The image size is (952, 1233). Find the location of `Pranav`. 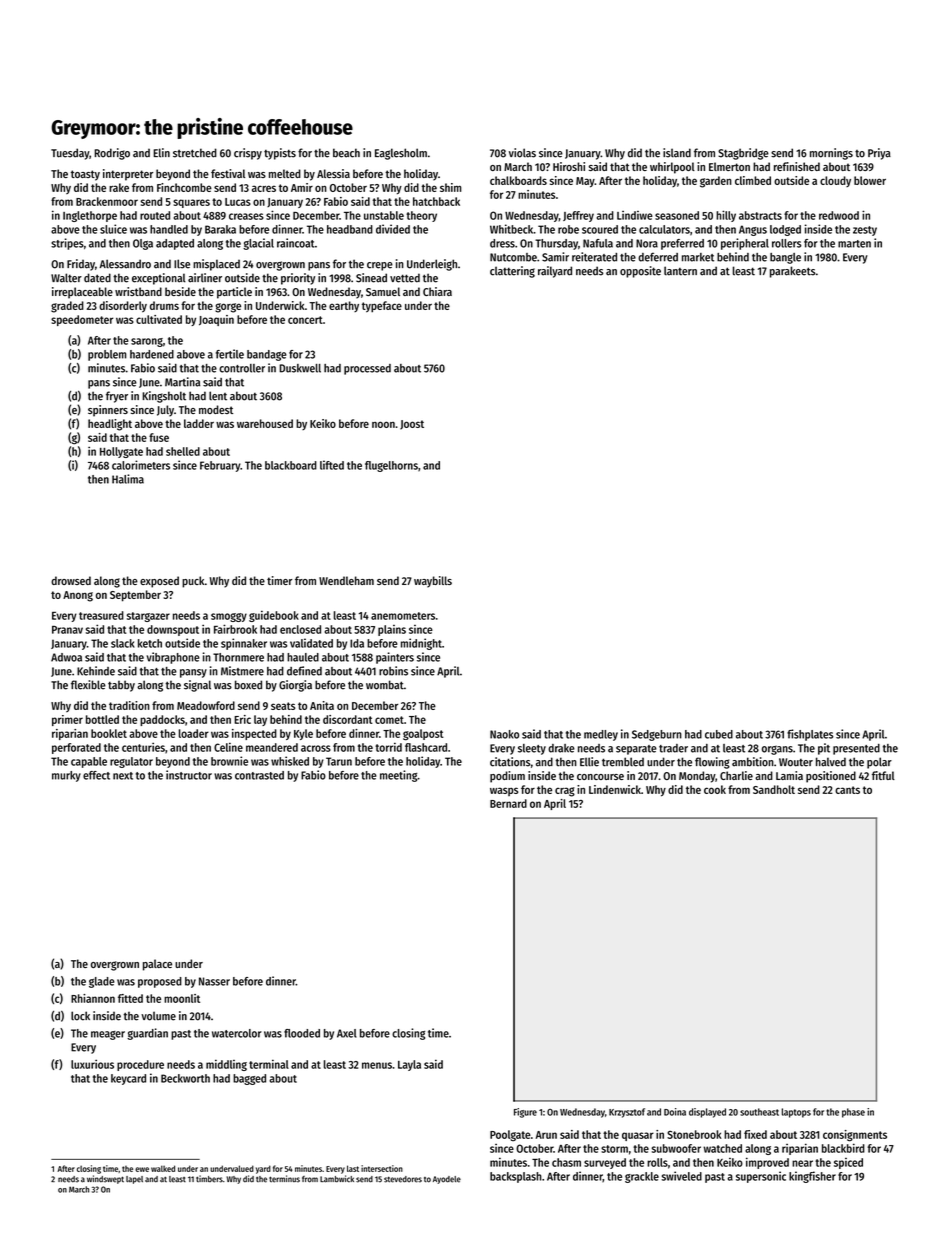

Pranav is located at coordinates (67, 630).
